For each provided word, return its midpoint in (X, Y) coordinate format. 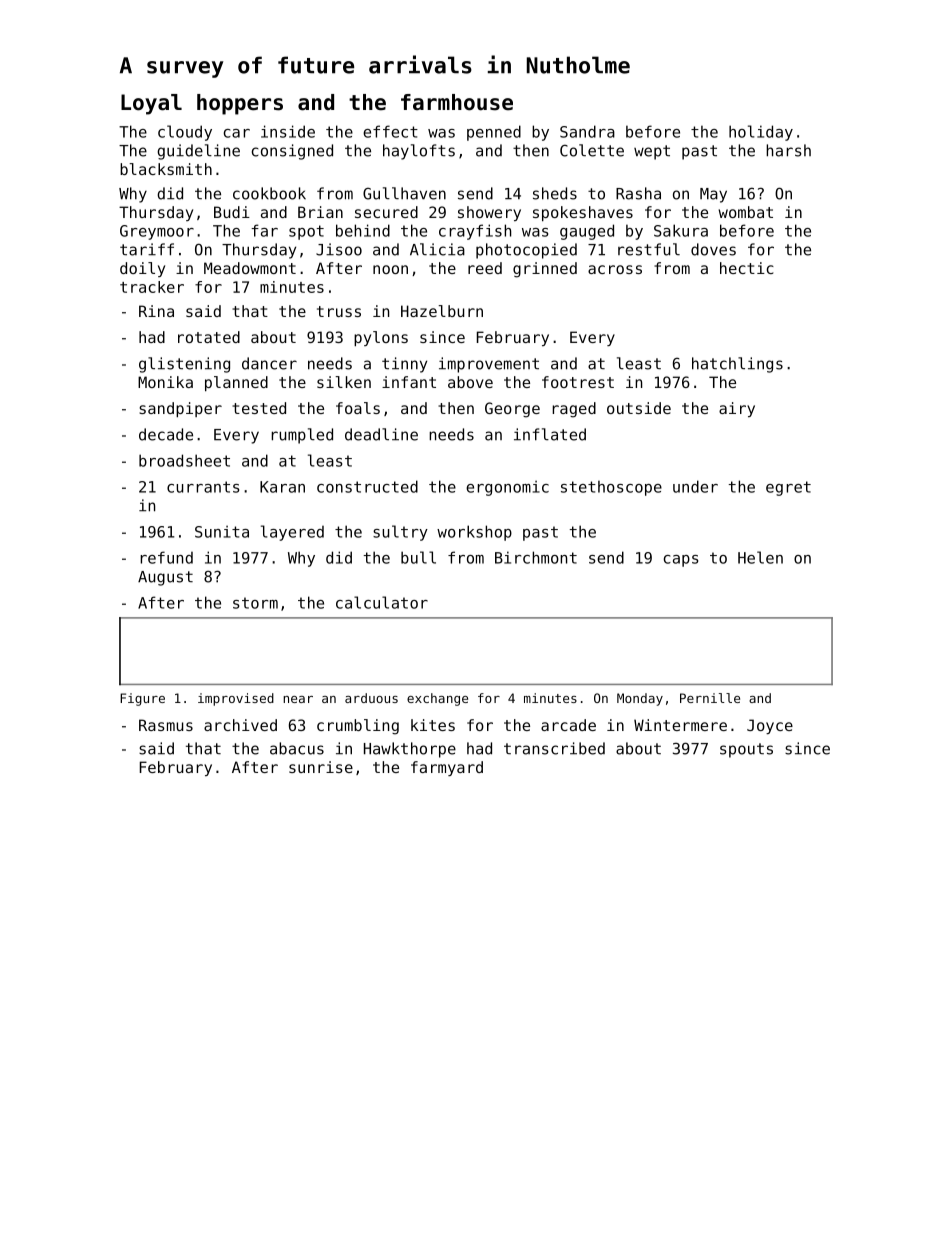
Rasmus (166, 725)
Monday (640, 699)
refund (166, 557)
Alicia (437, 249)
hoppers (240, 104)
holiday (761, 133)
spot (306, 232)
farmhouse (457, 102)
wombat (745, 212)
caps (681, 561)
